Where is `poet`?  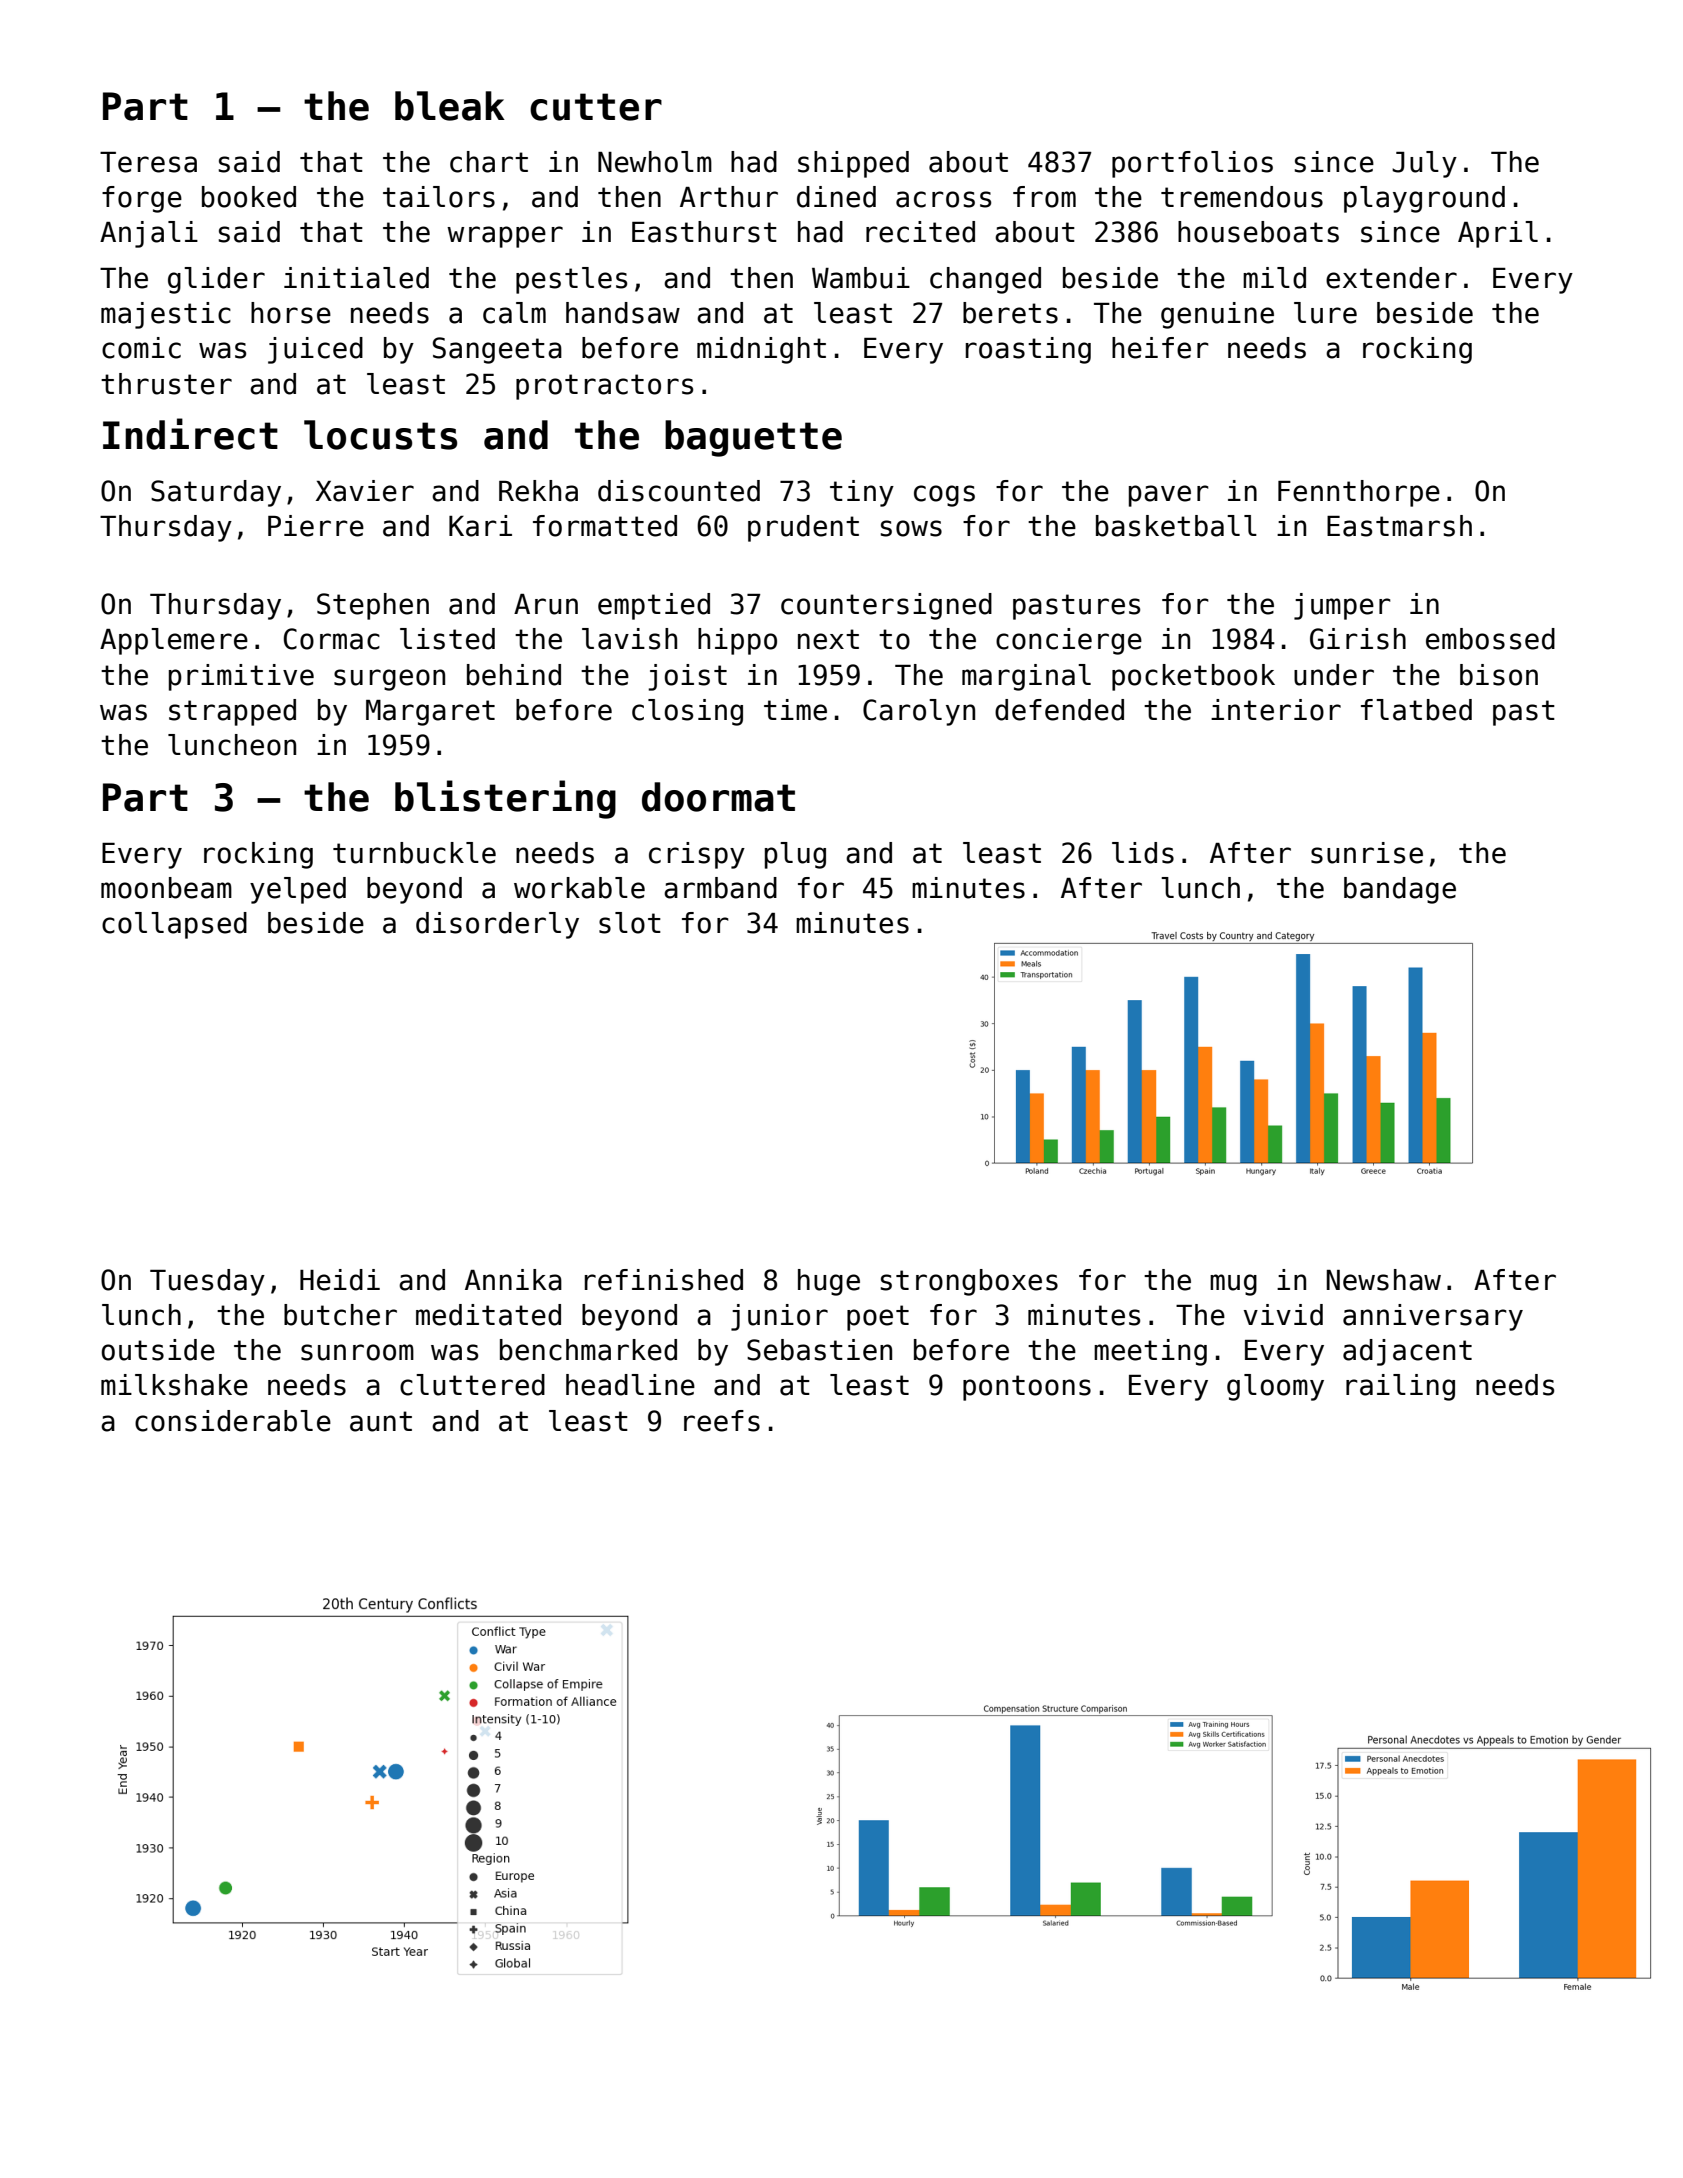
poet is located at coordinates (878, 1318).
